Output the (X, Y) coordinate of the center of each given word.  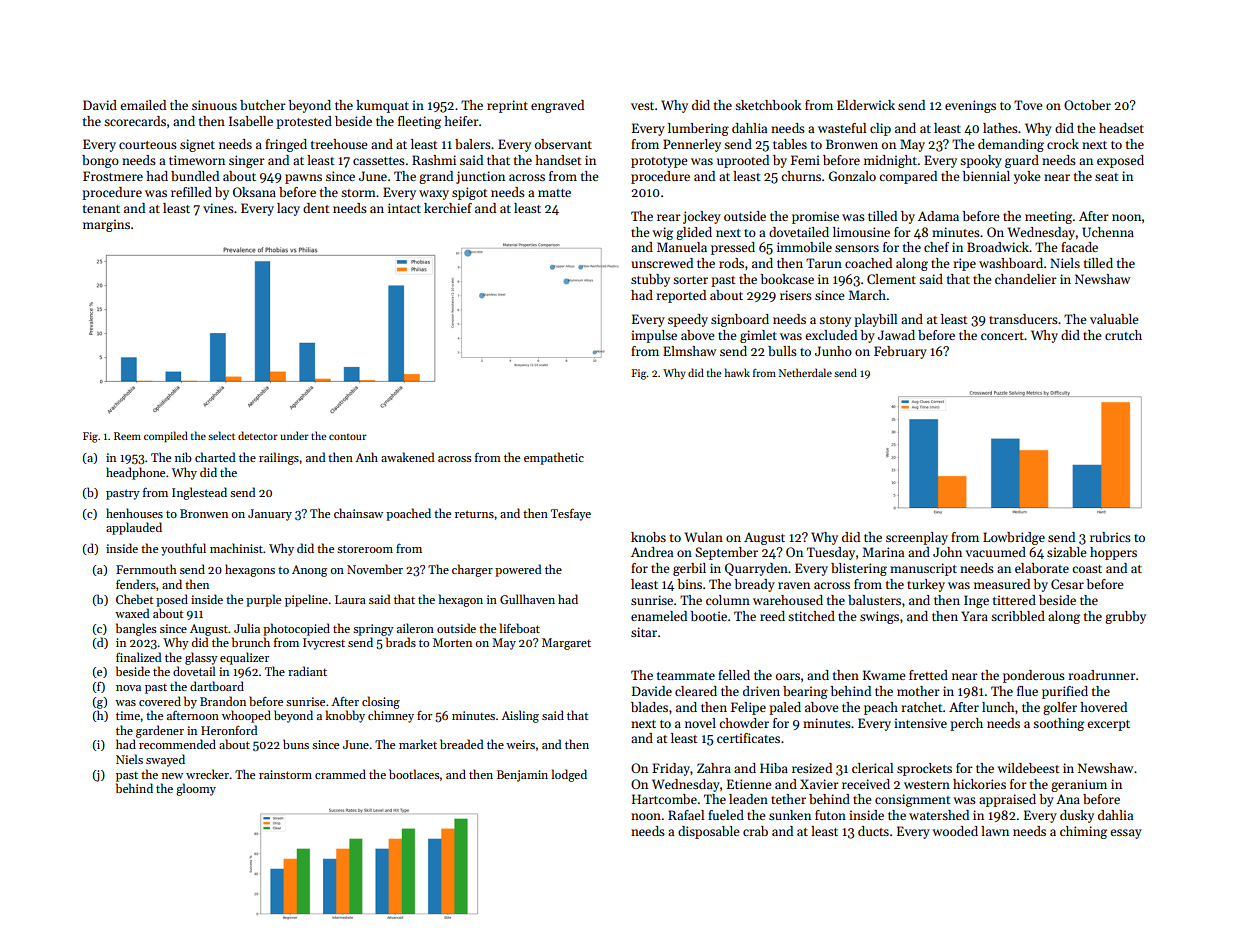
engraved (557, 106)
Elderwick (866, 105)
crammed (340, 774)
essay (1126, 834)
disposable (708, 832)
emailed (143, 105)
